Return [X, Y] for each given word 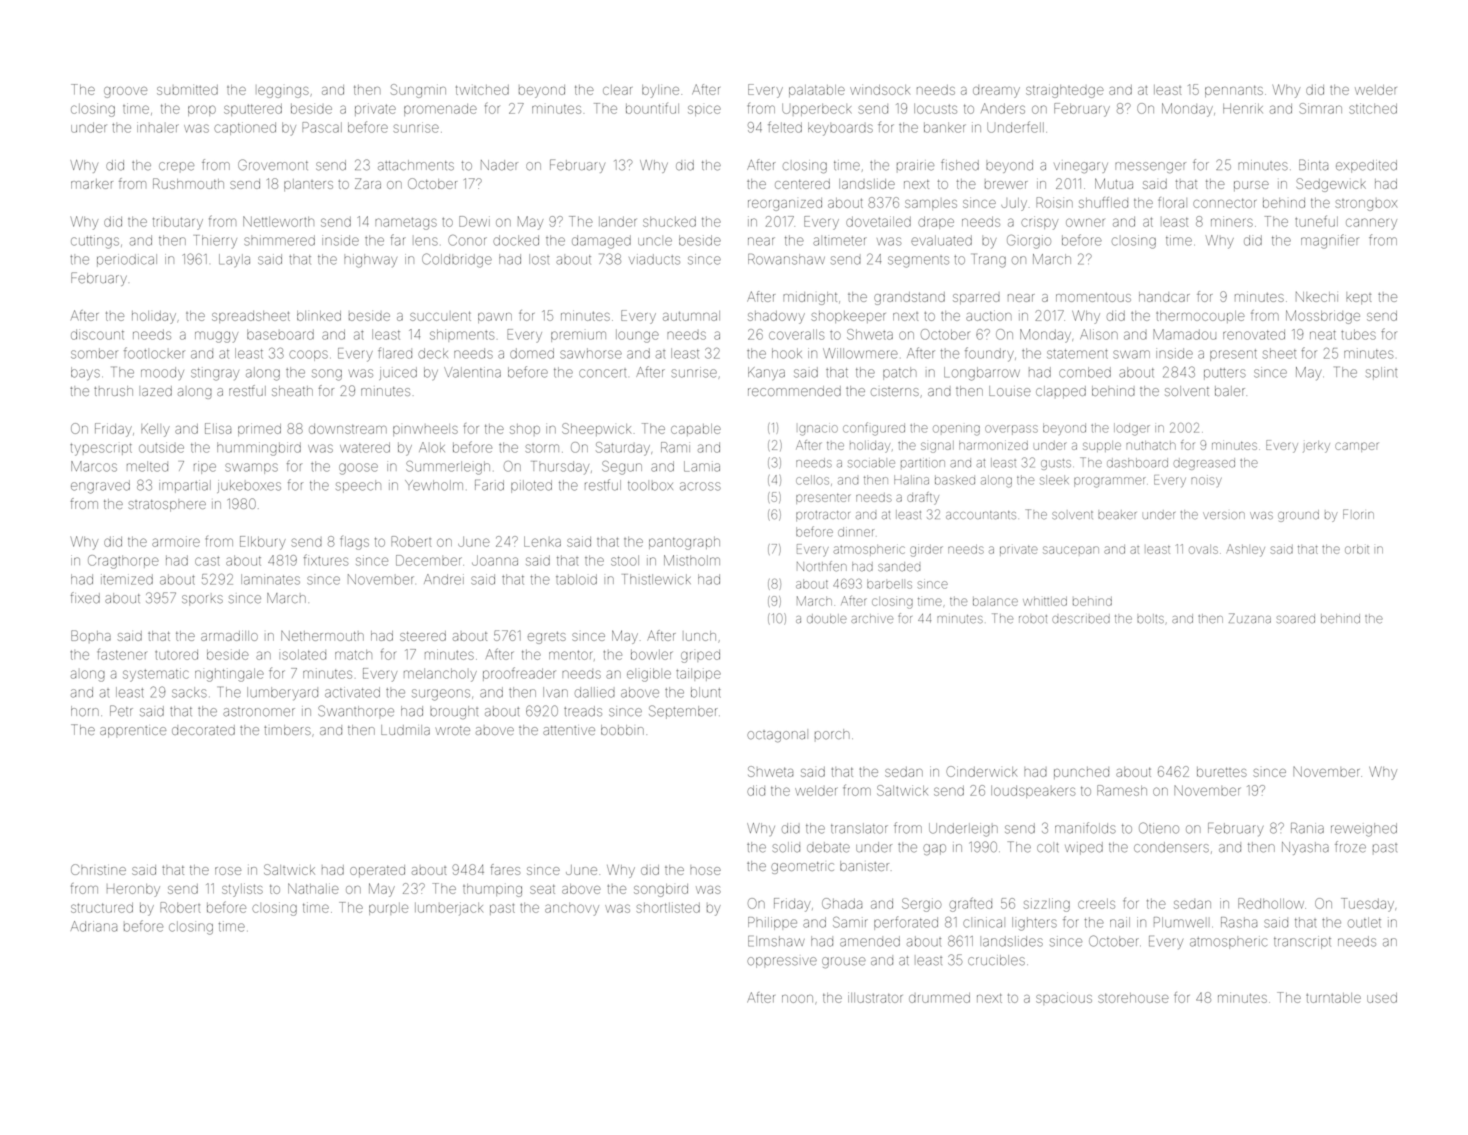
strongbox [1366, 205]
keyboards [840, 129]
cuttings [95, 242]
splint [1381, 373]
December [429, 560]
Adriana [94, 926]
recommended [794, 391]
